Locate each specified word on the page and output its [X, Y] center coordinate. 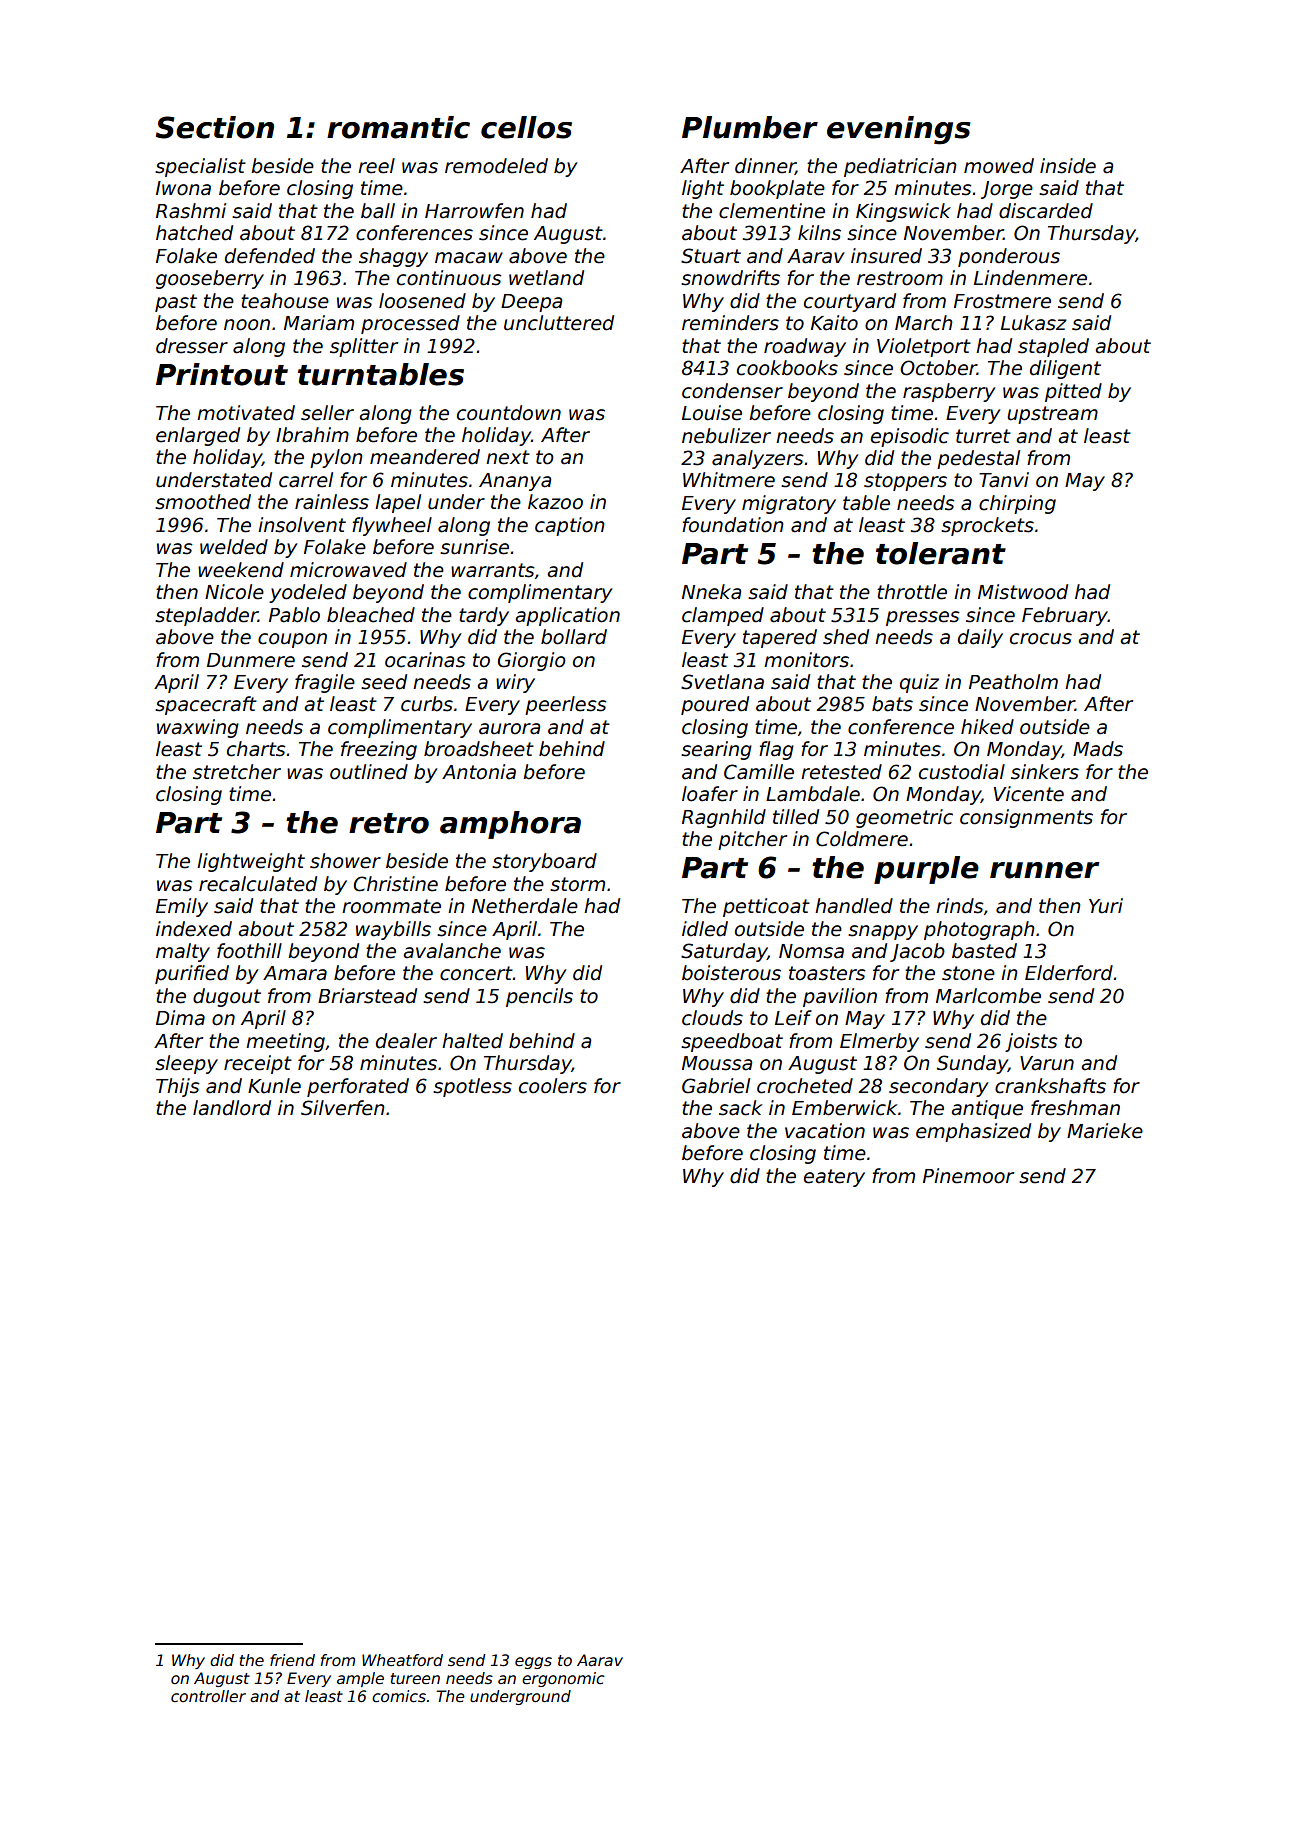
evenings [898, 130]
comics [399, 1696]
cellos [526, 127]
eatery [834, 1178]
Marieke [1105, 1131]
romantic [398, 127]
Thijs [177, 1087]
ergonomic [563, 1679]
